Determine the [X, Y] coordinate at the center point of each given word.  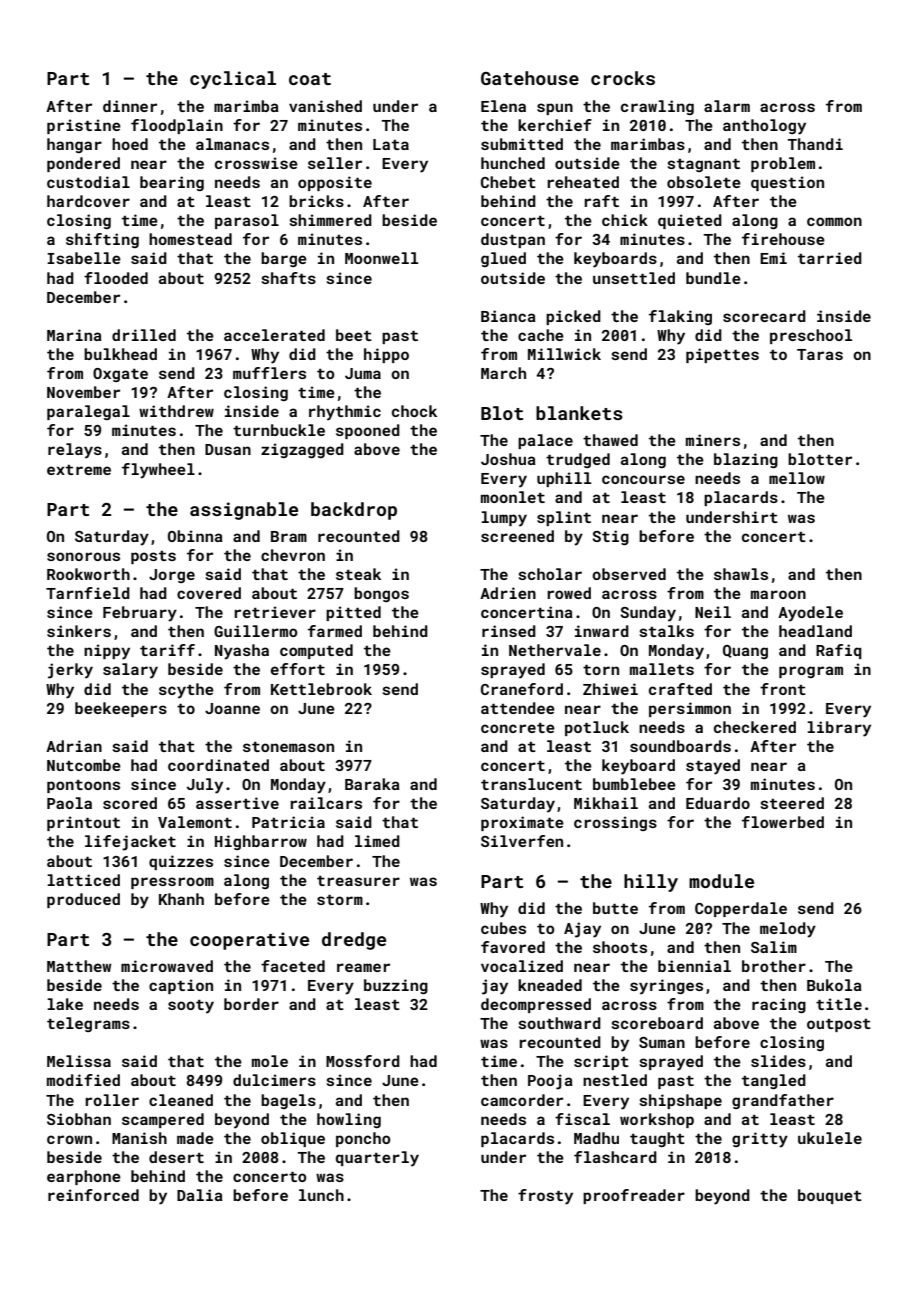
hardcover [88, 201]
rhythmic [345, 413]
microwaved [167, 966]
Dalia [200, 1195]
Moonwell [381, 258]
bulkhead [120, 354]
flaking [680, 317]
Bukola [834, 985]
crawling [657, 107]
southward [559, 1023]
